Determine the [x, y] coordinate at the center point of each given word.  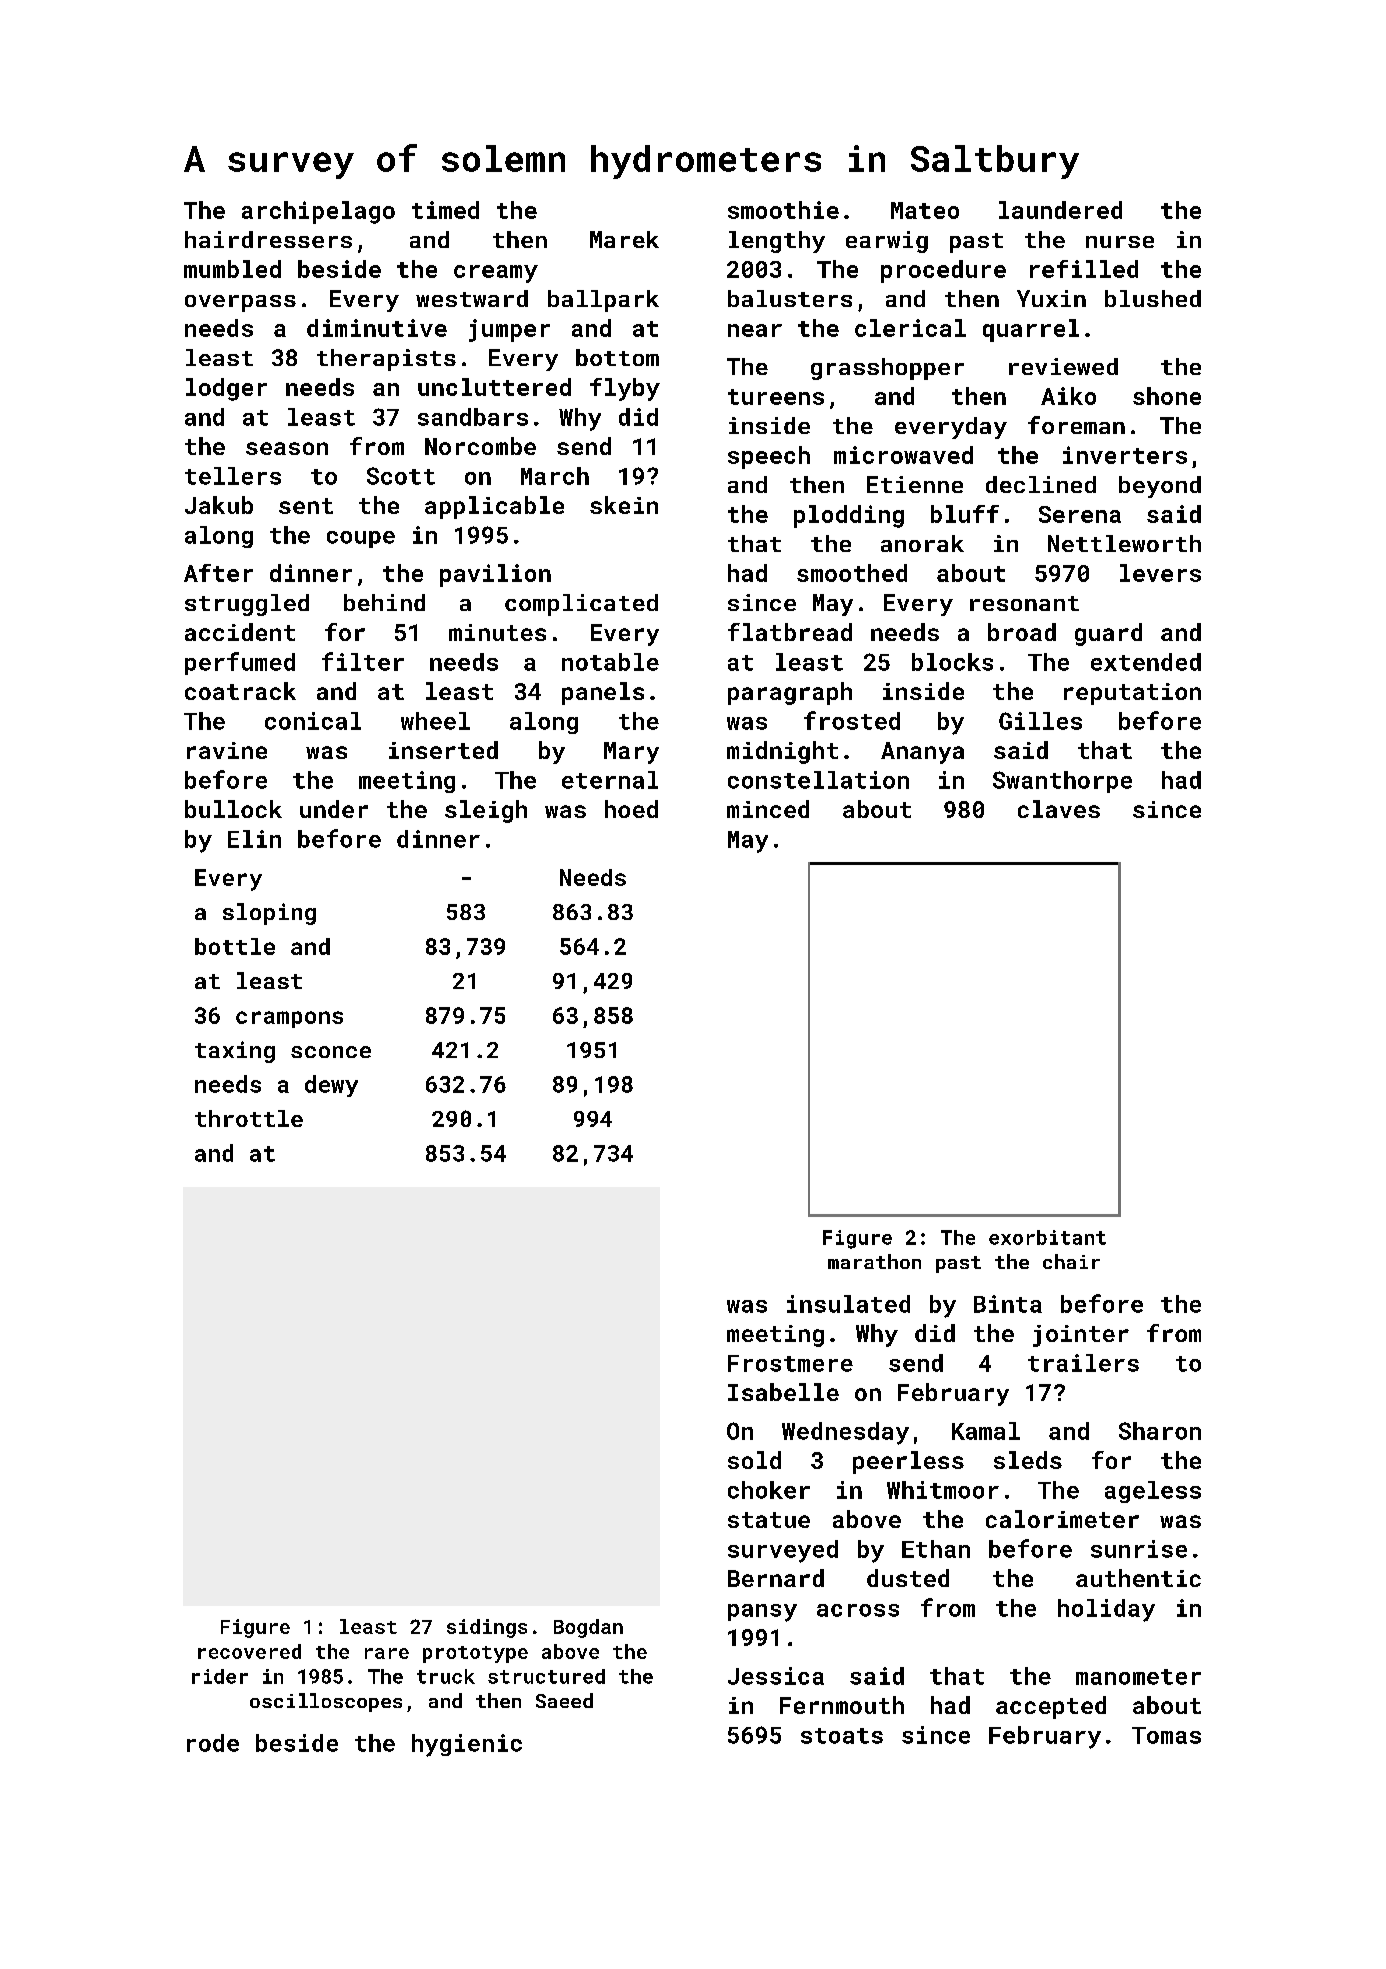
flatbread [790, 632]
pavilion [495, 575]
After [218, 573]
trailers [1083, 1363]
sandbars [473, 417]
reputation [1132, 694]
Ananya [922, 753]
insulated [848, 1304]
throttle [249, 1118]
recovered [249, 1651]
